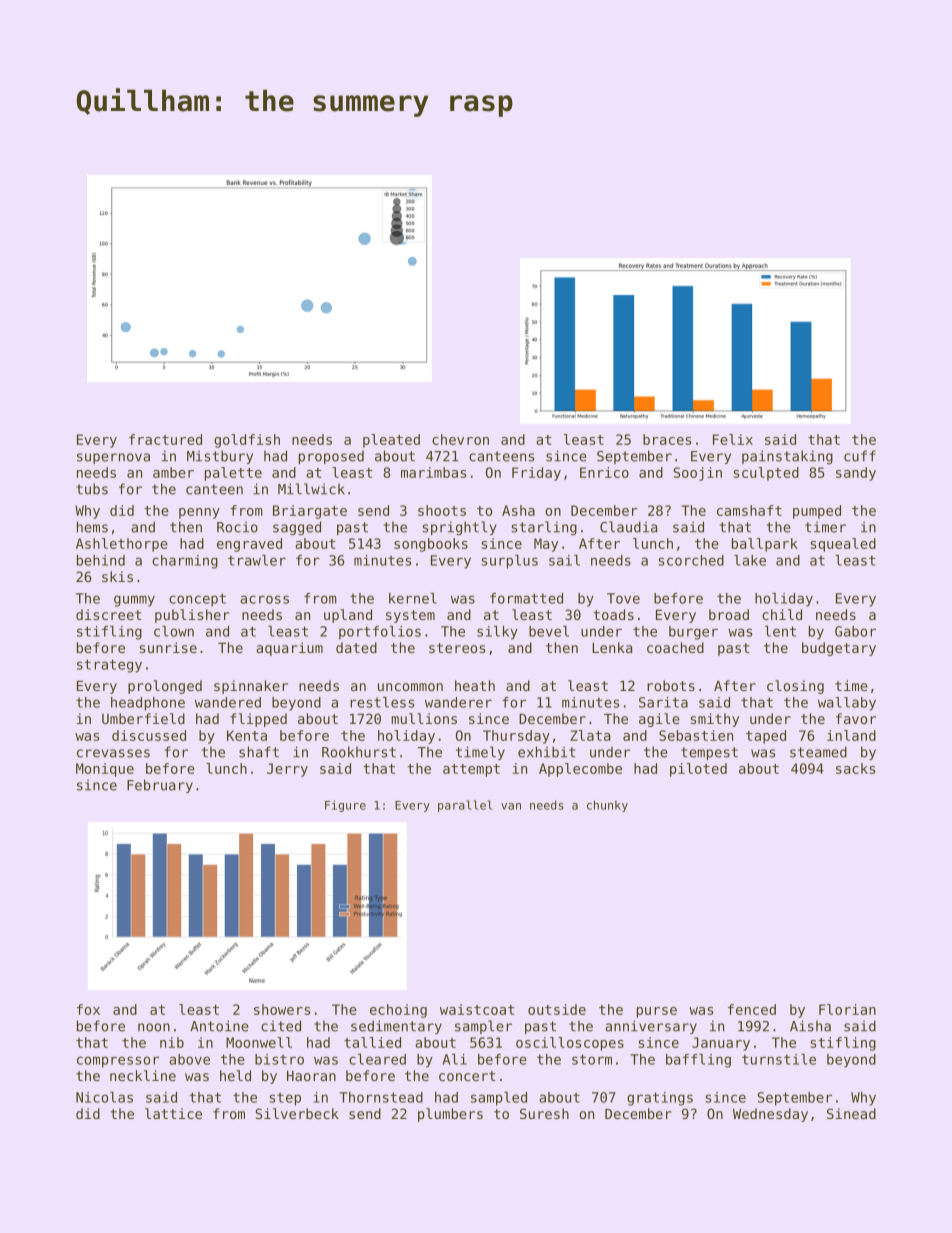 This page has width=952, height=1233. Describe the element at coordinates (92, 489) in the page. I see `tubs` at that location.
